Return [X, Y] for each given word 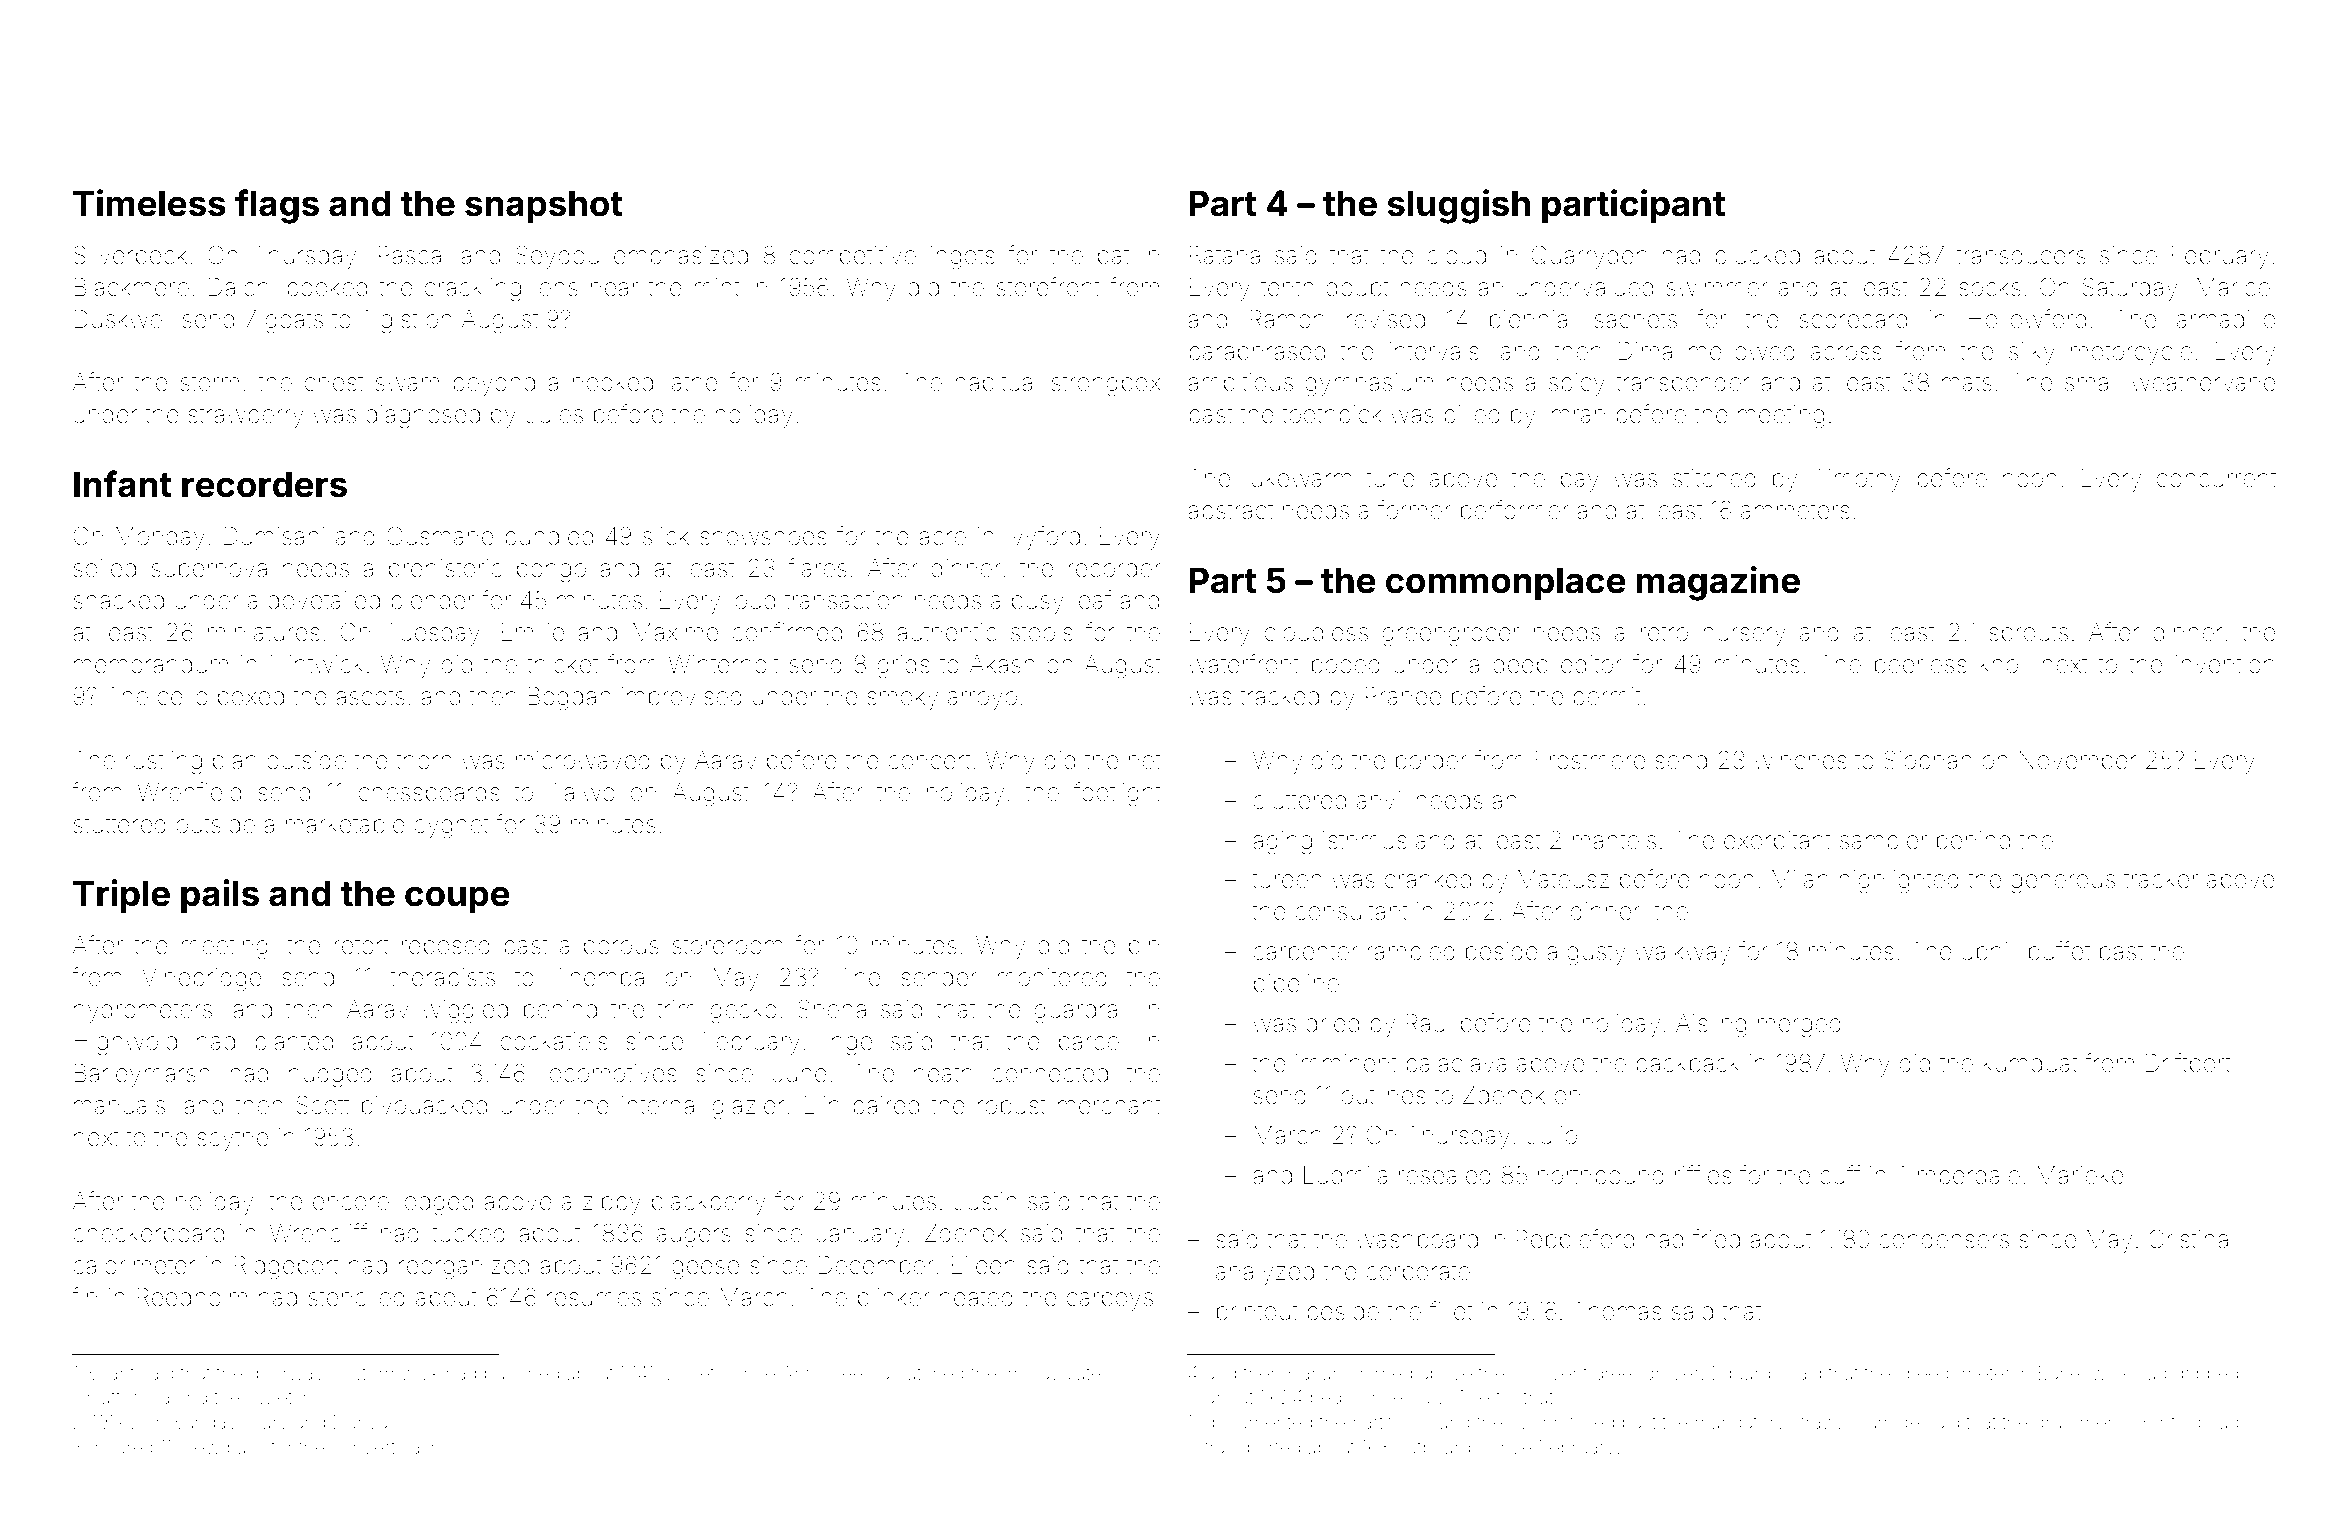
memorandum [151, 664]
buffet [2059, 951]
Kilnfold [2171, 1421]
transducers [2021, 255]
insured [122, 1447]
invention [2225, 664]
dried [1332, 1023]
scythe [232, 1139]
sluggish [1458, 206]
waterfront [1243, 664]
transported [1252, 1449]
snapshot [544, 206]
